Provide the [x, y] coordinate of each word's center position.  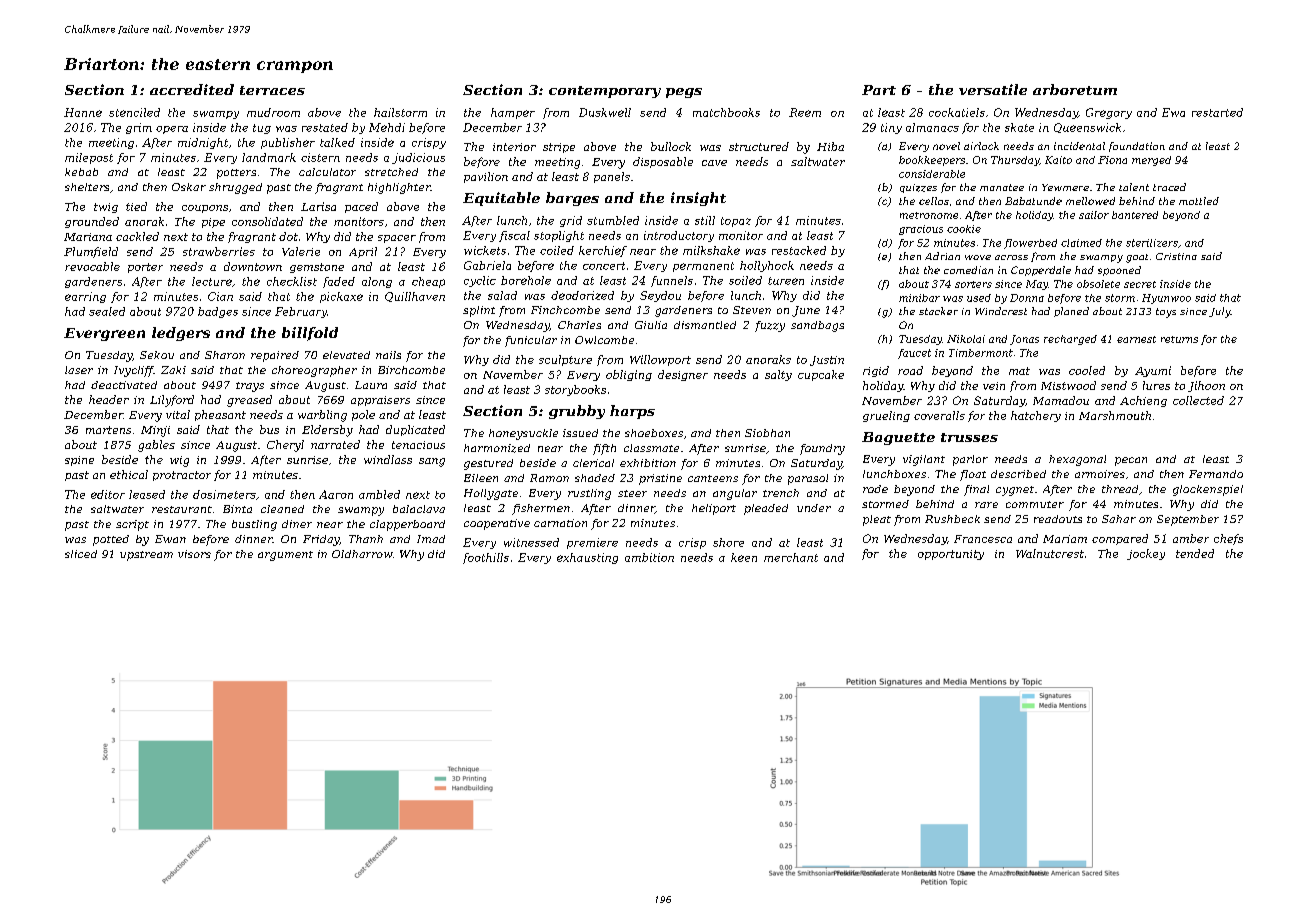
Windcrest [1001, 311]
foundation [1137, 147]
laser [79, 370]
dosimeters [224, 494]
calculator [327, 172]
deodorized [582, 295]
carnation [560, 523]
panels [612, 177]
